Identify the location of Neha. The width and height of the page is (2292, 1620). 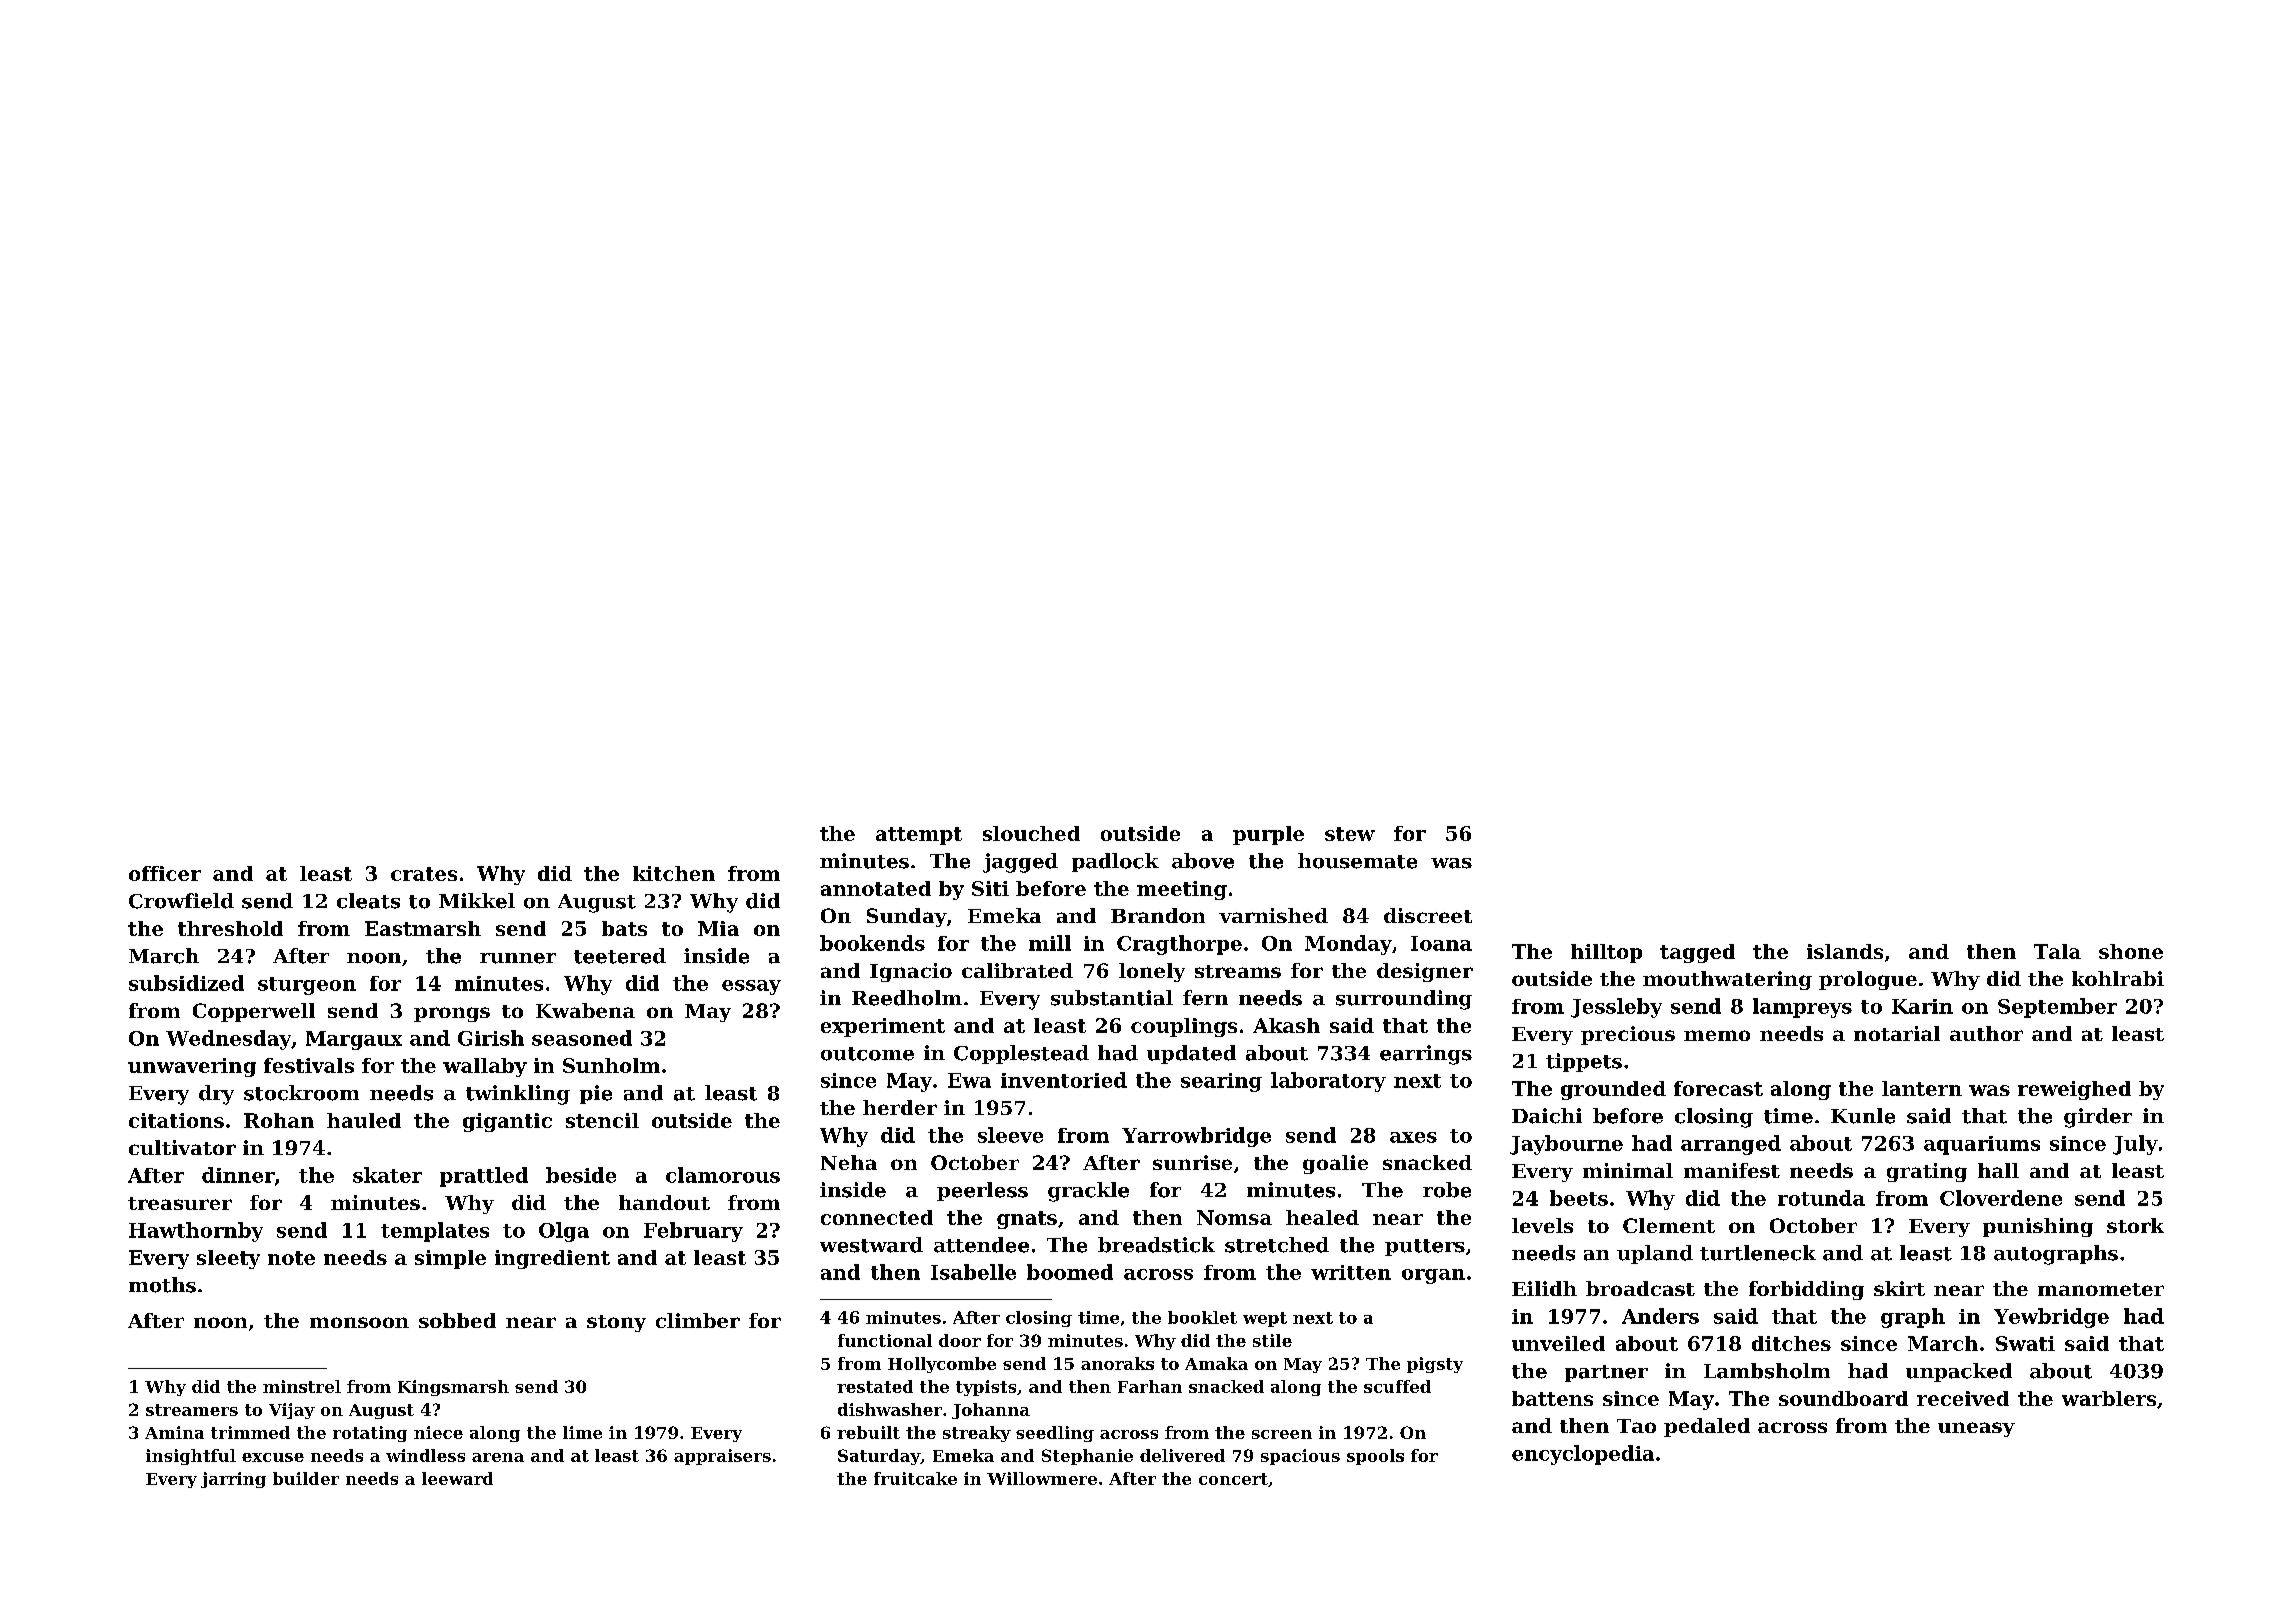
(849, 1162).
